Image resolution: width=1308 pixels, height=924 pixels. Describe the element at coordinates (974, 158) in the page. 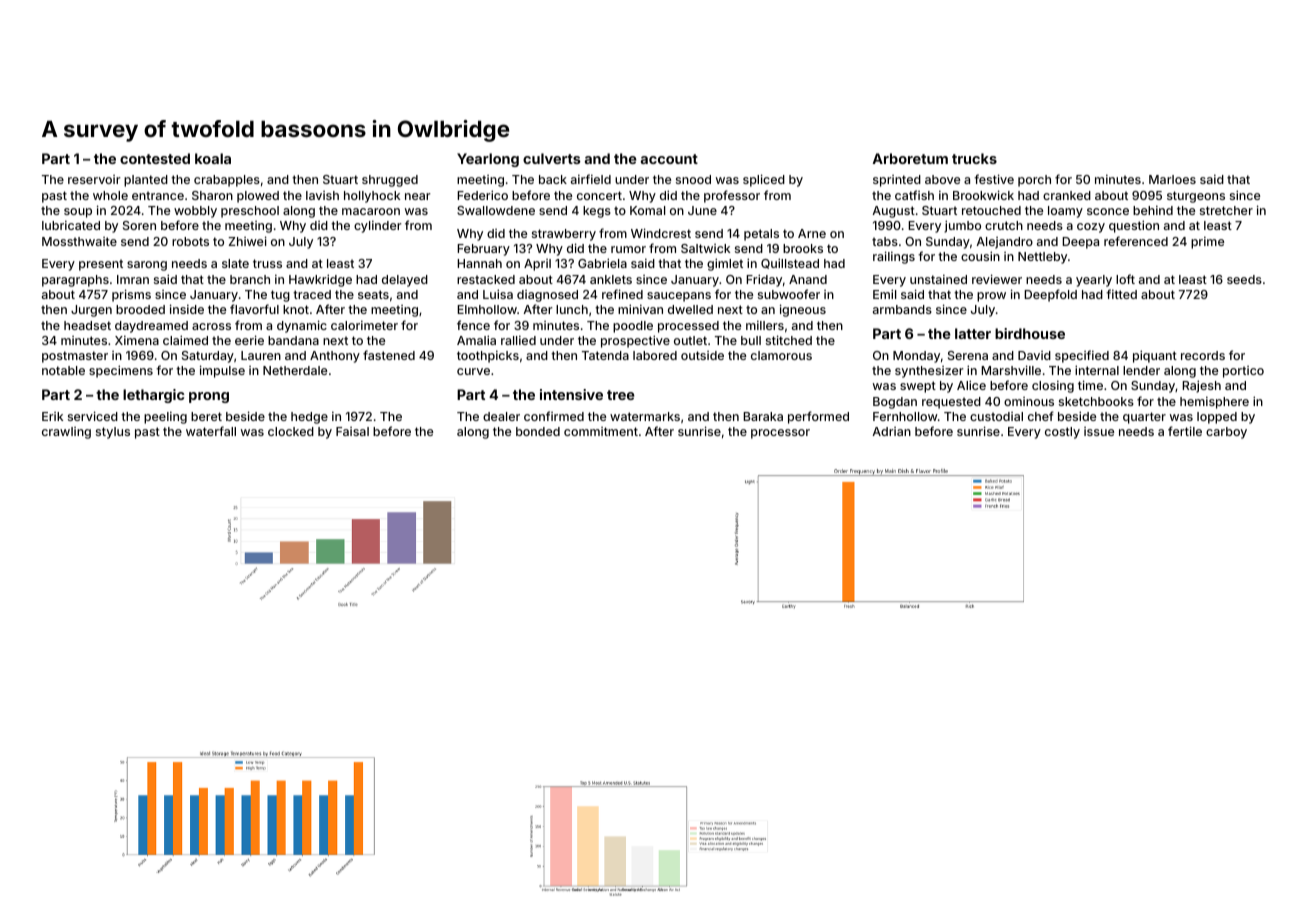

I see `trucks` at that location.
